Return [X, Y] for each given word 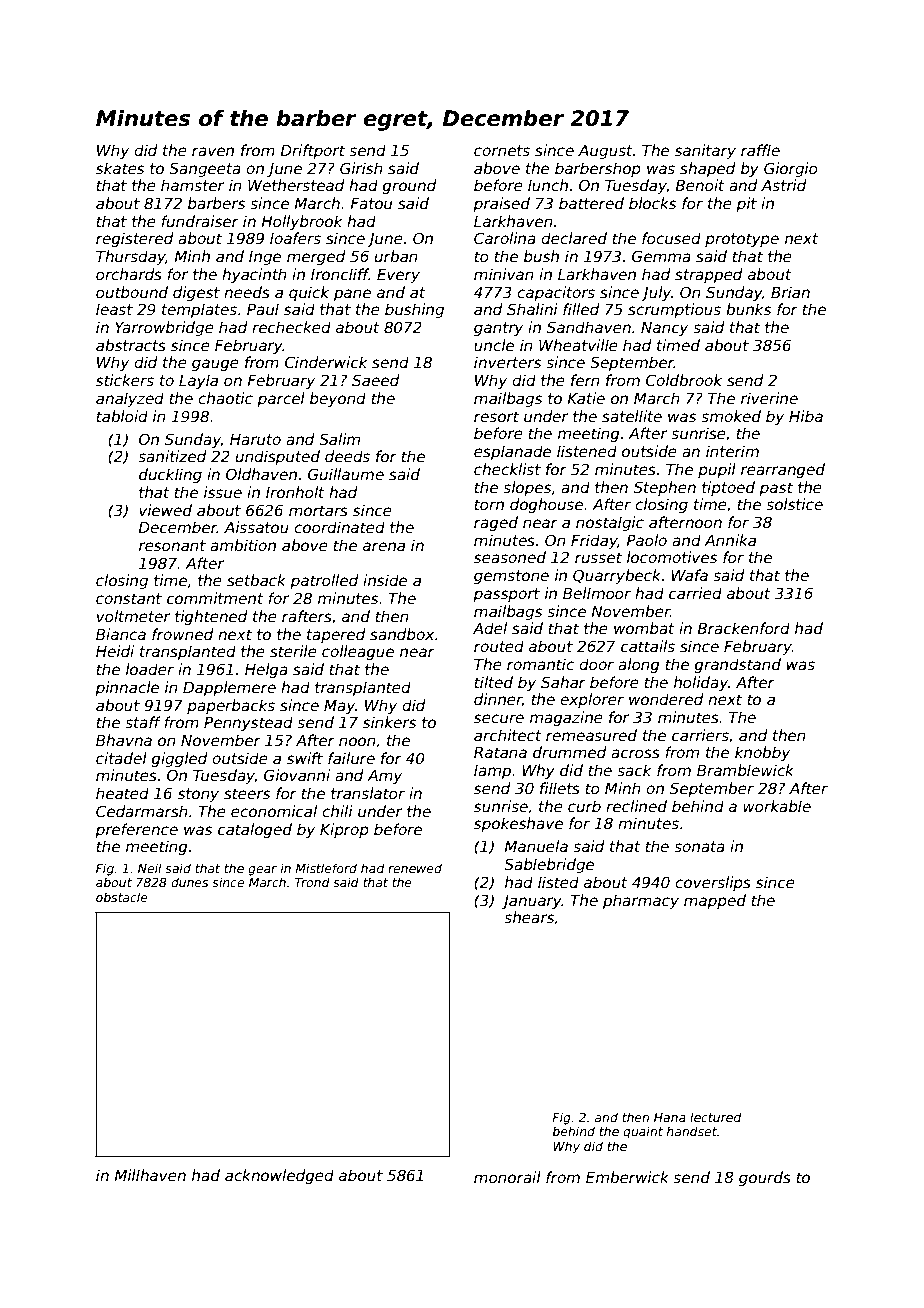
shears [529, 917]
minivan [504, 274]
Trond [312, 882]
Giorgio [791, 169]
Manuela [536, 846]
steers [247, 793]
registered [134, 239]
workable [777, 806]
